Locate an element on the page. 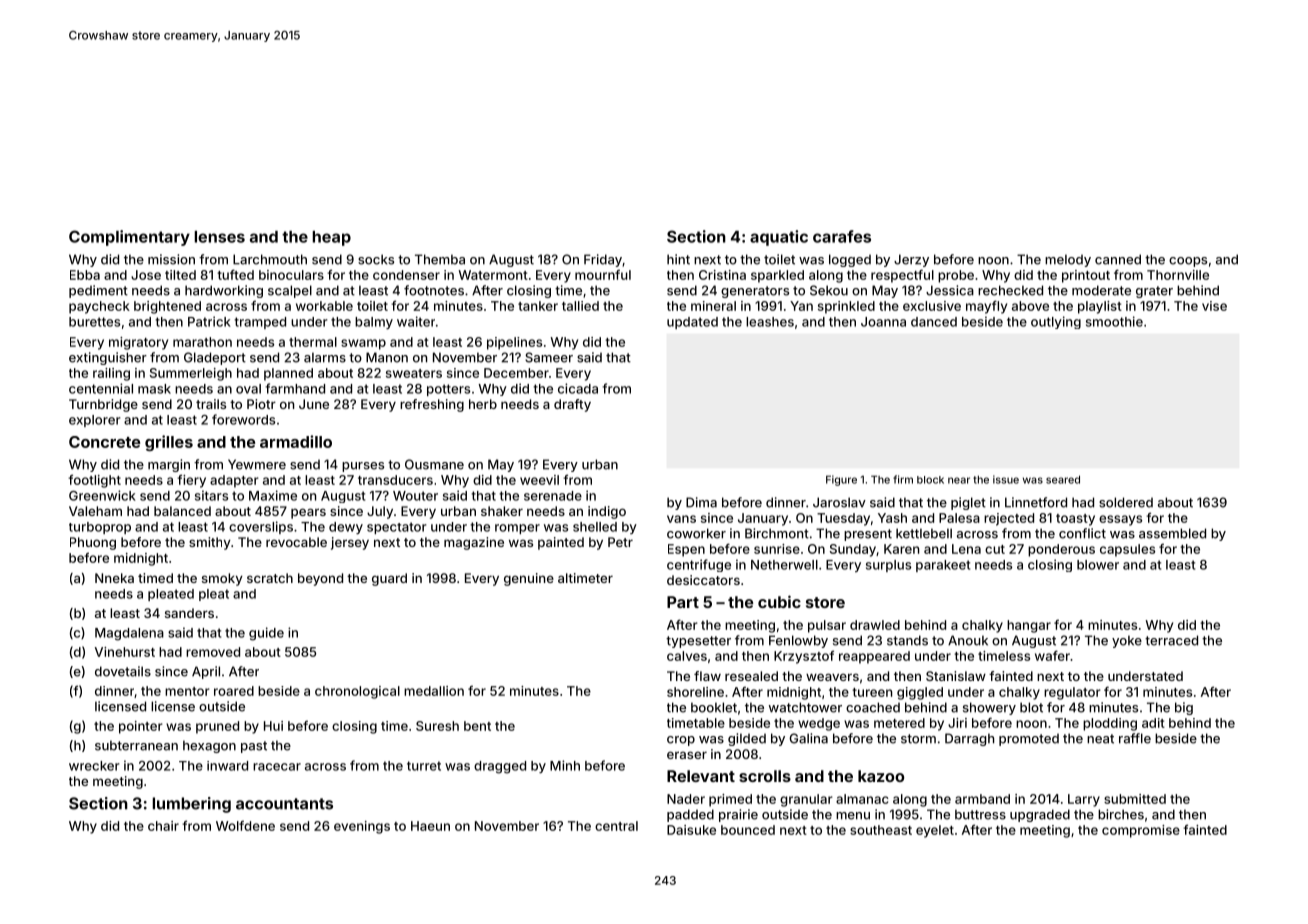 This image has height=924, width=1308. Complimentary is located at coordinates (129, 238).
